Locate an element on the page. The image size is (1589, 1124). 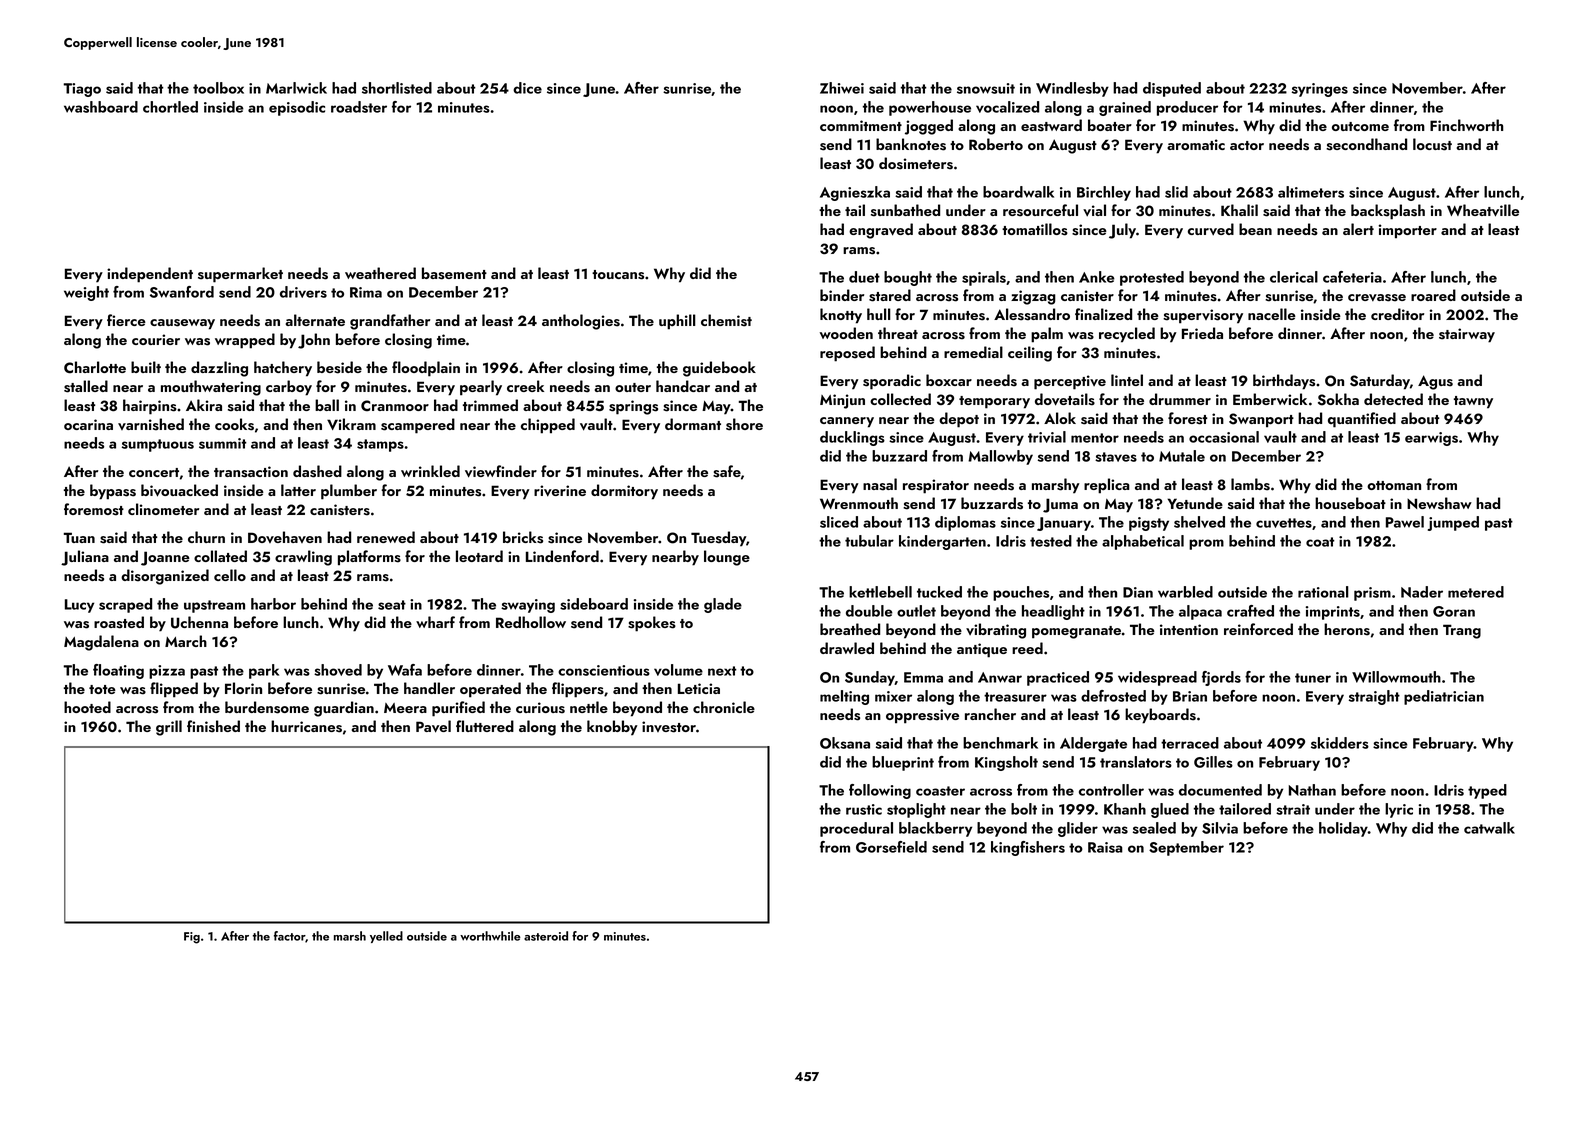
Khalil is located at coordinates (1239, 210).
